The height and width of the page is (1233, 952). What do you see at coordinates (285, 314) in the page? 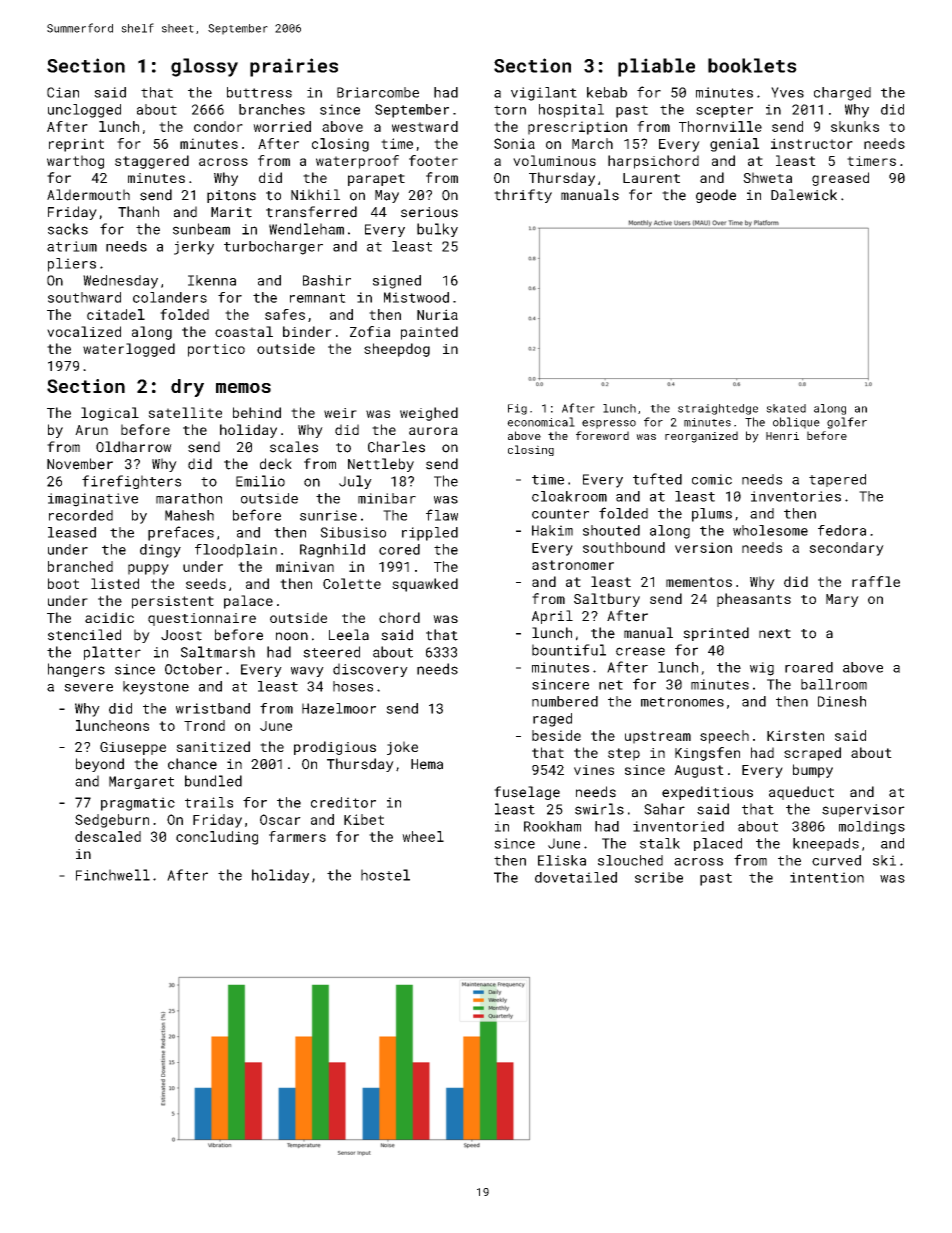
I see `safes` at bounding box center [285, 314].
